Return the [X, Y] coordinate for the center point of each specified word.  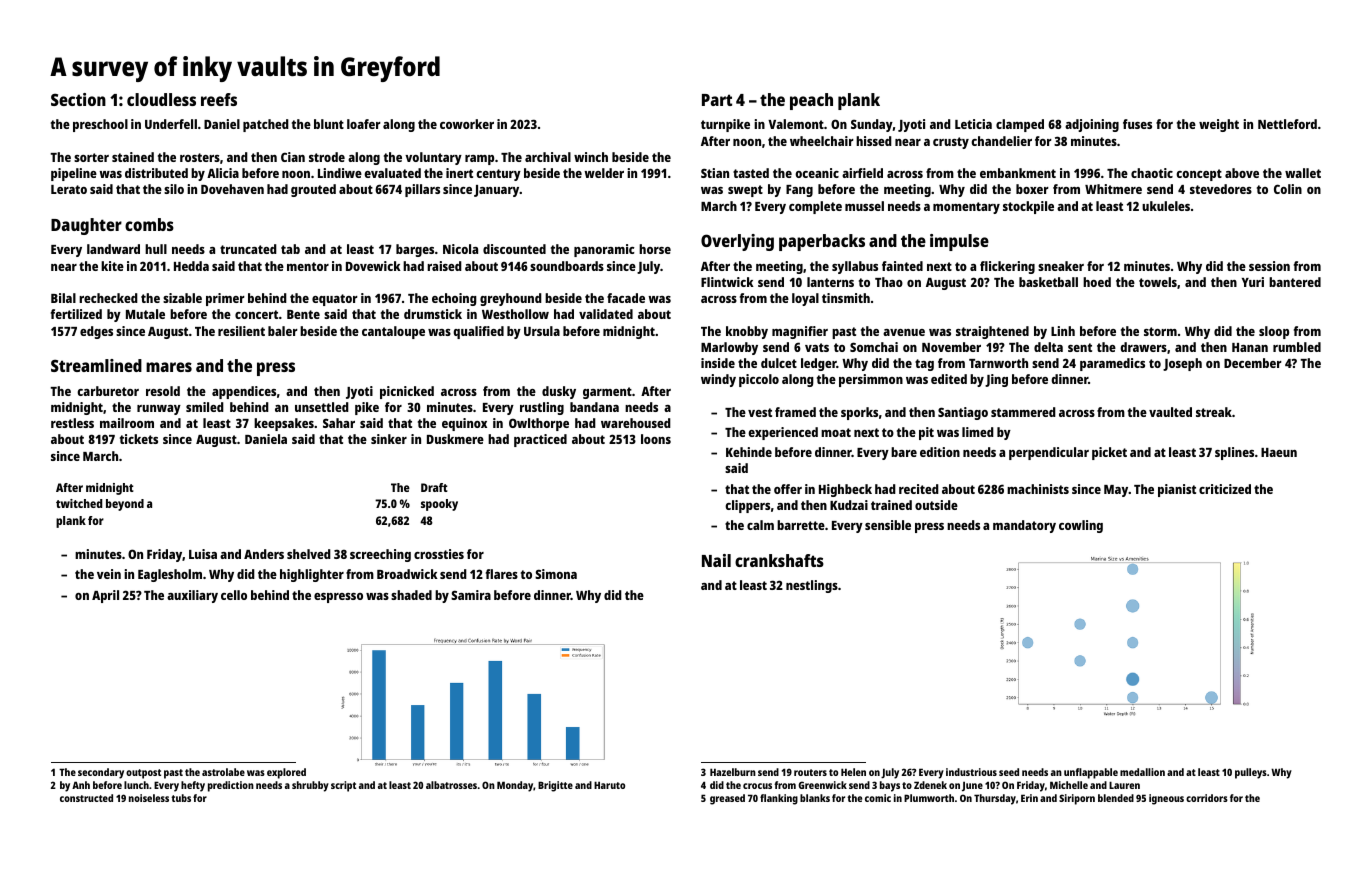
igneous [1166, 799]
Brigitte [555, 786]
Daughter [86, 226]
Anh [81, 785]
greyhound [511, 299]
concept [1199, 175]
